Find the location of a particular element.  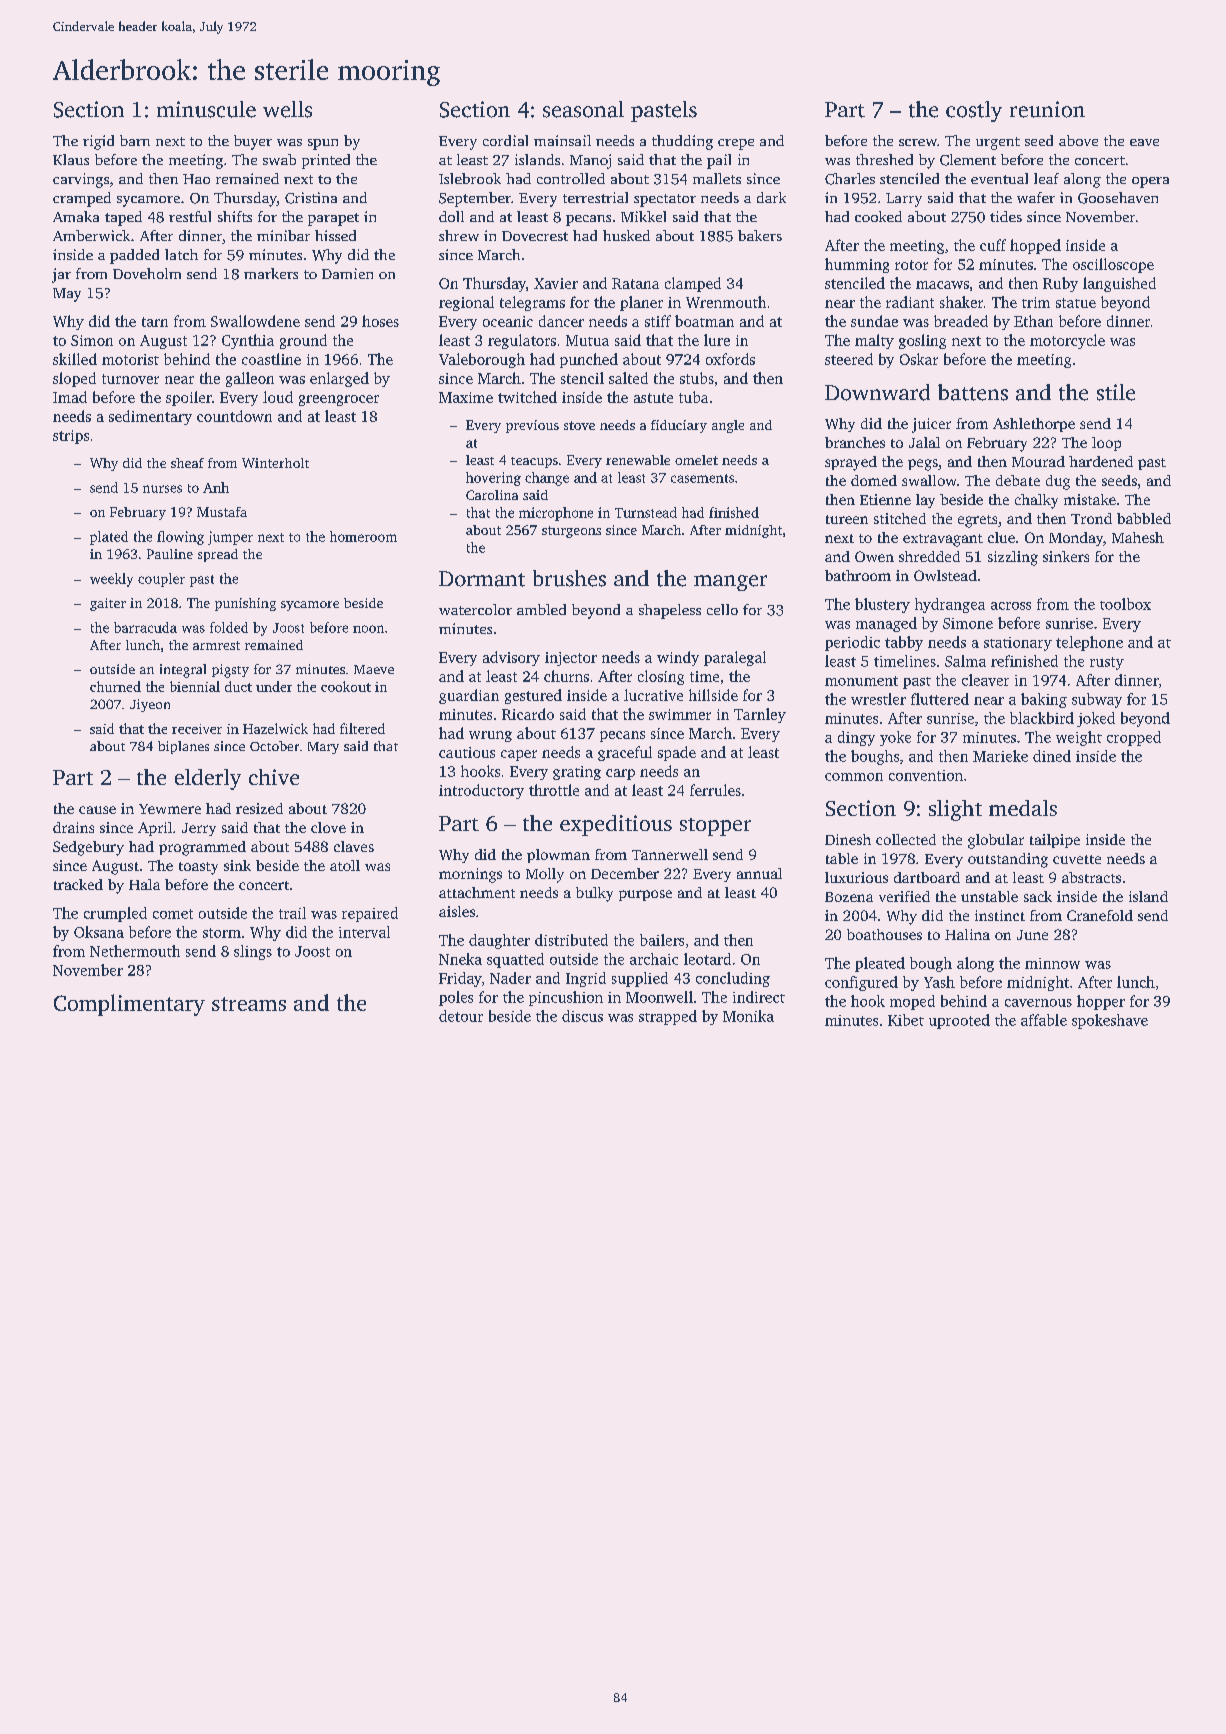

expeditious is located at coordinates (616, 825).
